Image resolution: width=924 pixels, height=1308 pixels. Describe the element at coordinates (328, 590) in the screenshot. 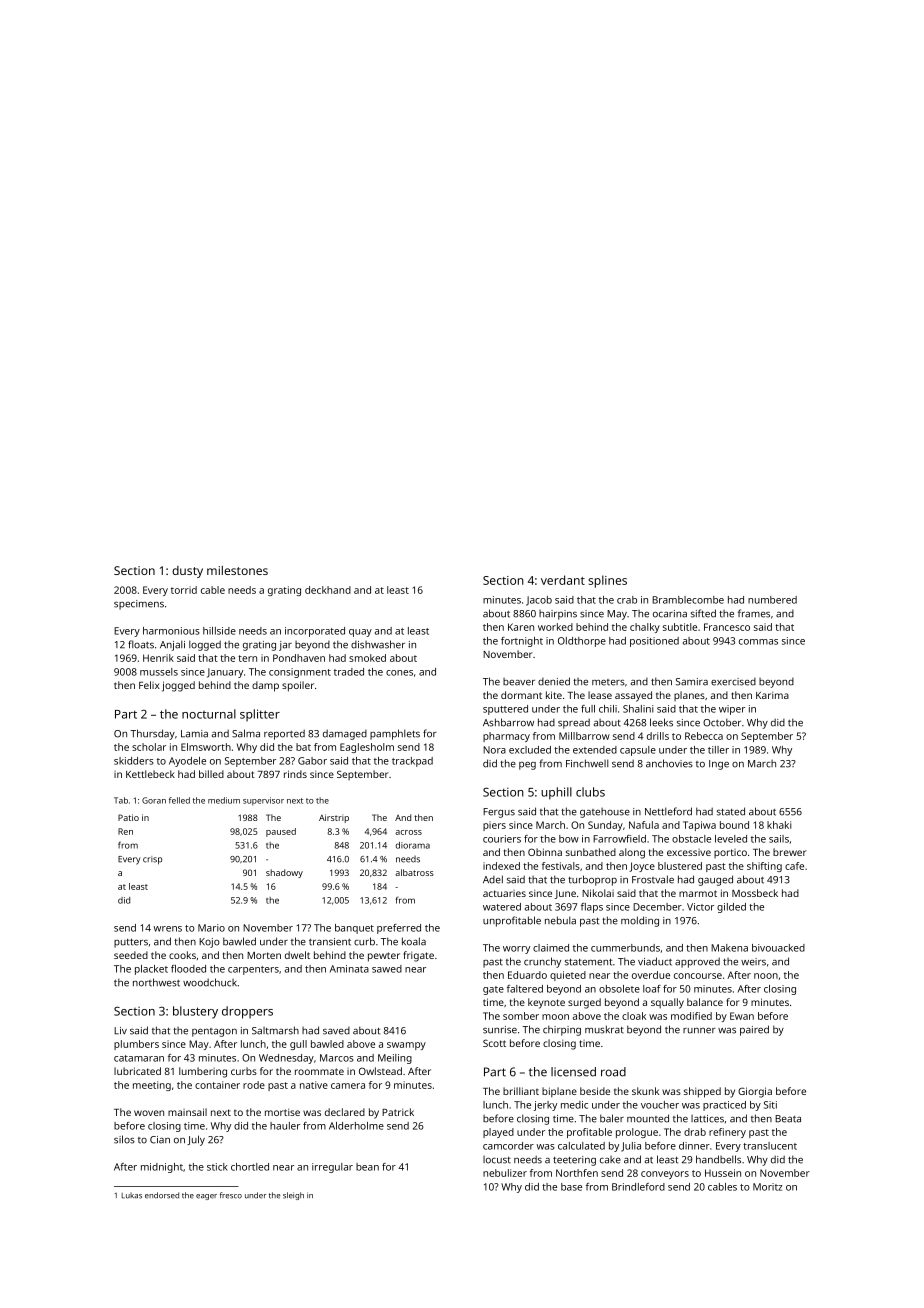

I see `deckhand` at that location.
